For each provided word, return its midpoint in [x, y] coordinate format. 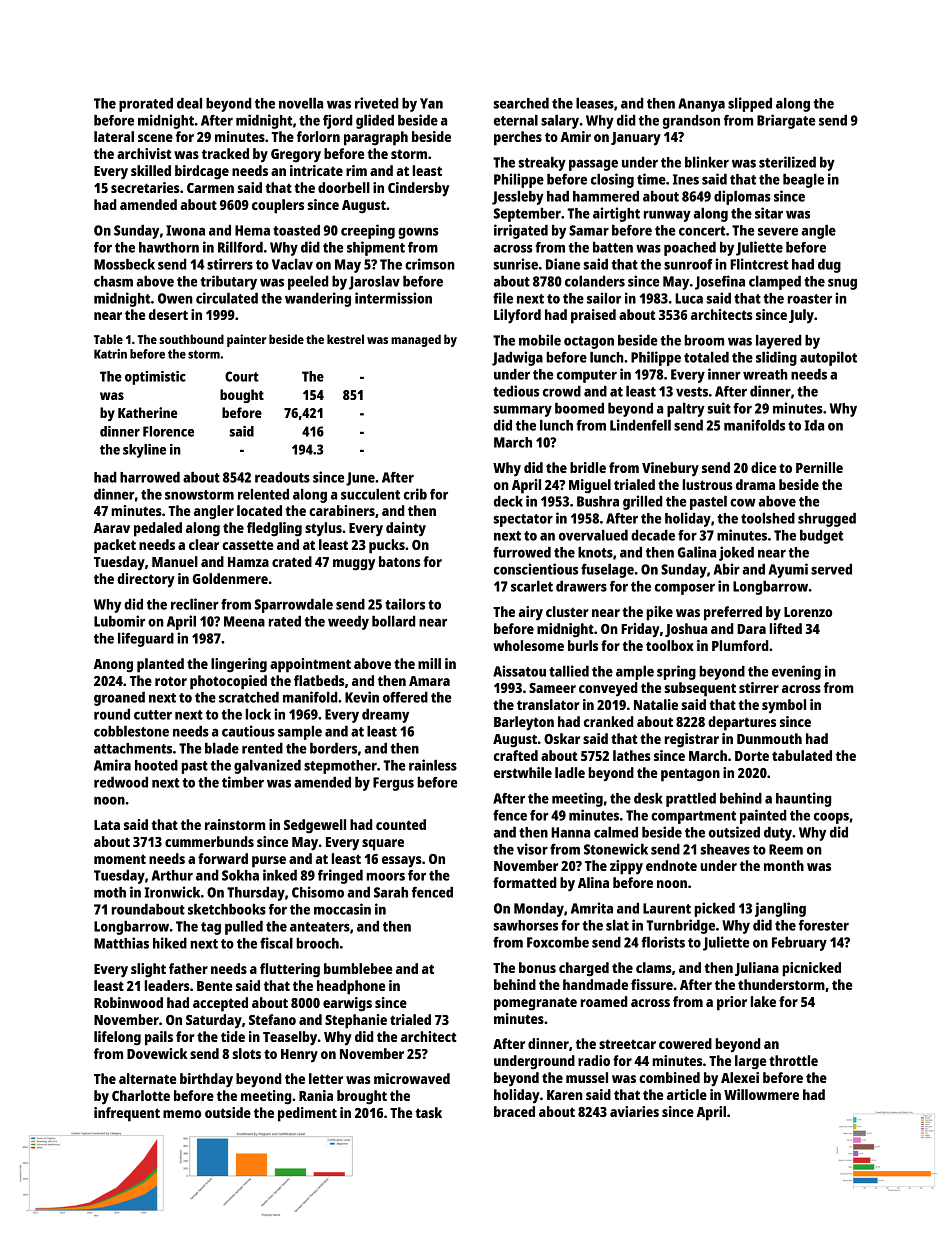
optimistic [155, 378]
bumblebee [358, 968]
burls [583, 645]
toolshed [768, 518]
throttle [793, 1060]
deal [189, 103]
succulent [370, 494]
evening [796, 672]
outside [228, 1112]
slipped [750, 104]
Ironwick [172, 892]
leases [595, 103]
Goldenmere [230, 578]
